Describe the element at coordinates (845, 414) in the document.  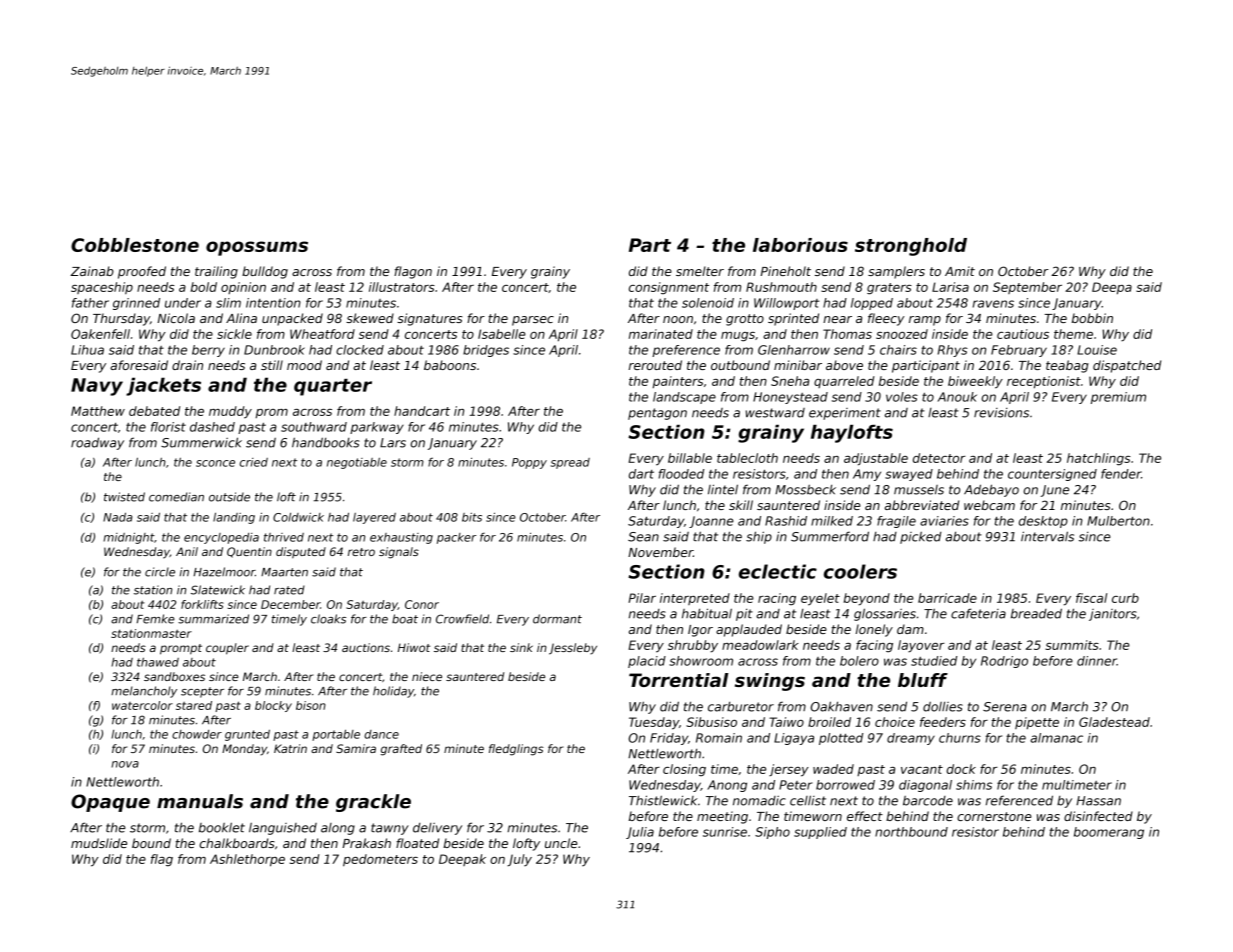
I see `experiment` at that location.
